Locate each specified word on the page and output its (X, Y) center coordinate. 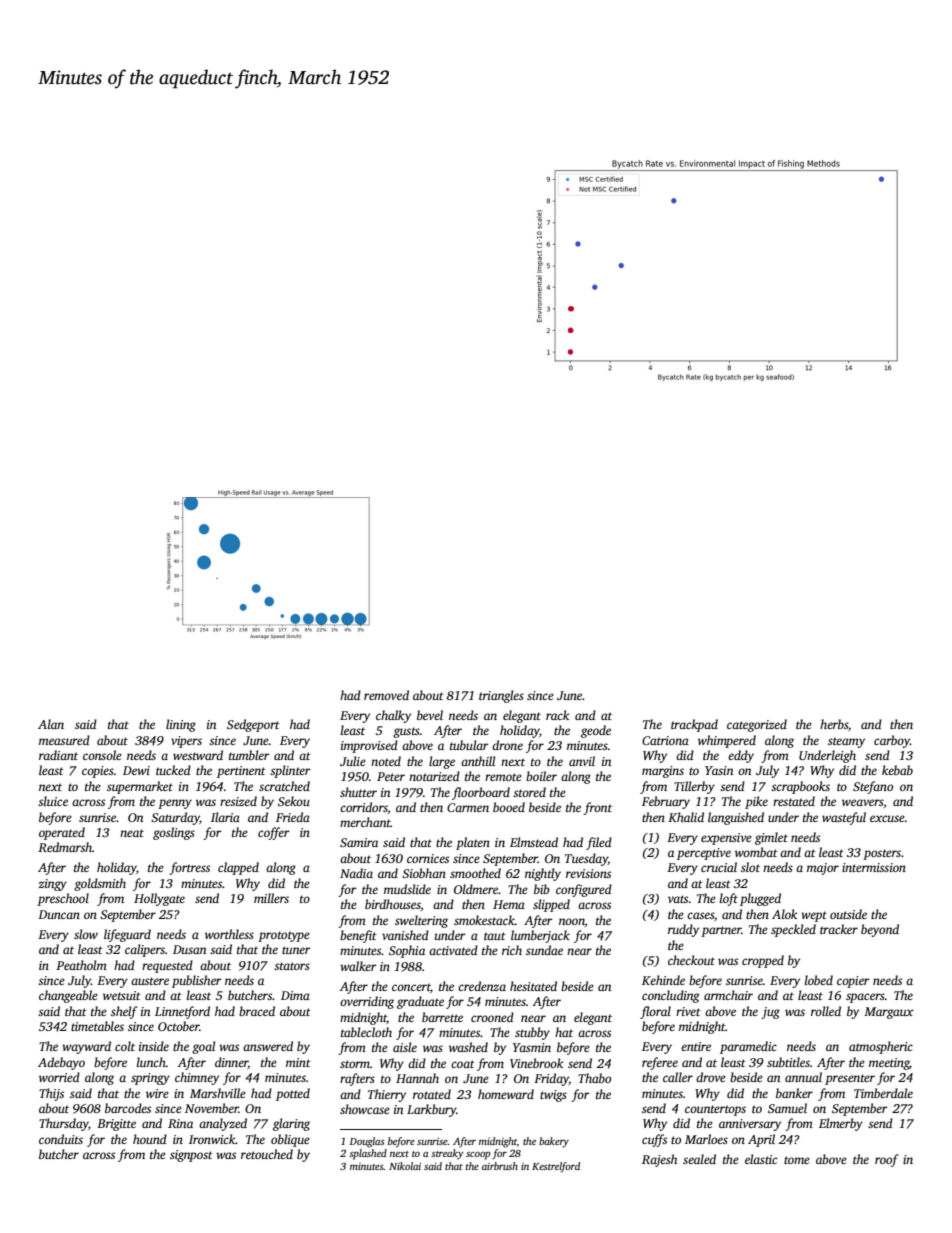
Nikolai (405, 1166)
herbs (834, 724)
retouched (267, 1154)
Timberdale (883, 1093)
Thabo (594, 1078)
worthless (229, 934)
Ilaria (225, 817)
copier (853, 982)
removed (386, 695)
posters (882, 854)
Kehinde (663, 980)
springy (150, 1079)
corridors (364, 807)
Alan (51, 724)
